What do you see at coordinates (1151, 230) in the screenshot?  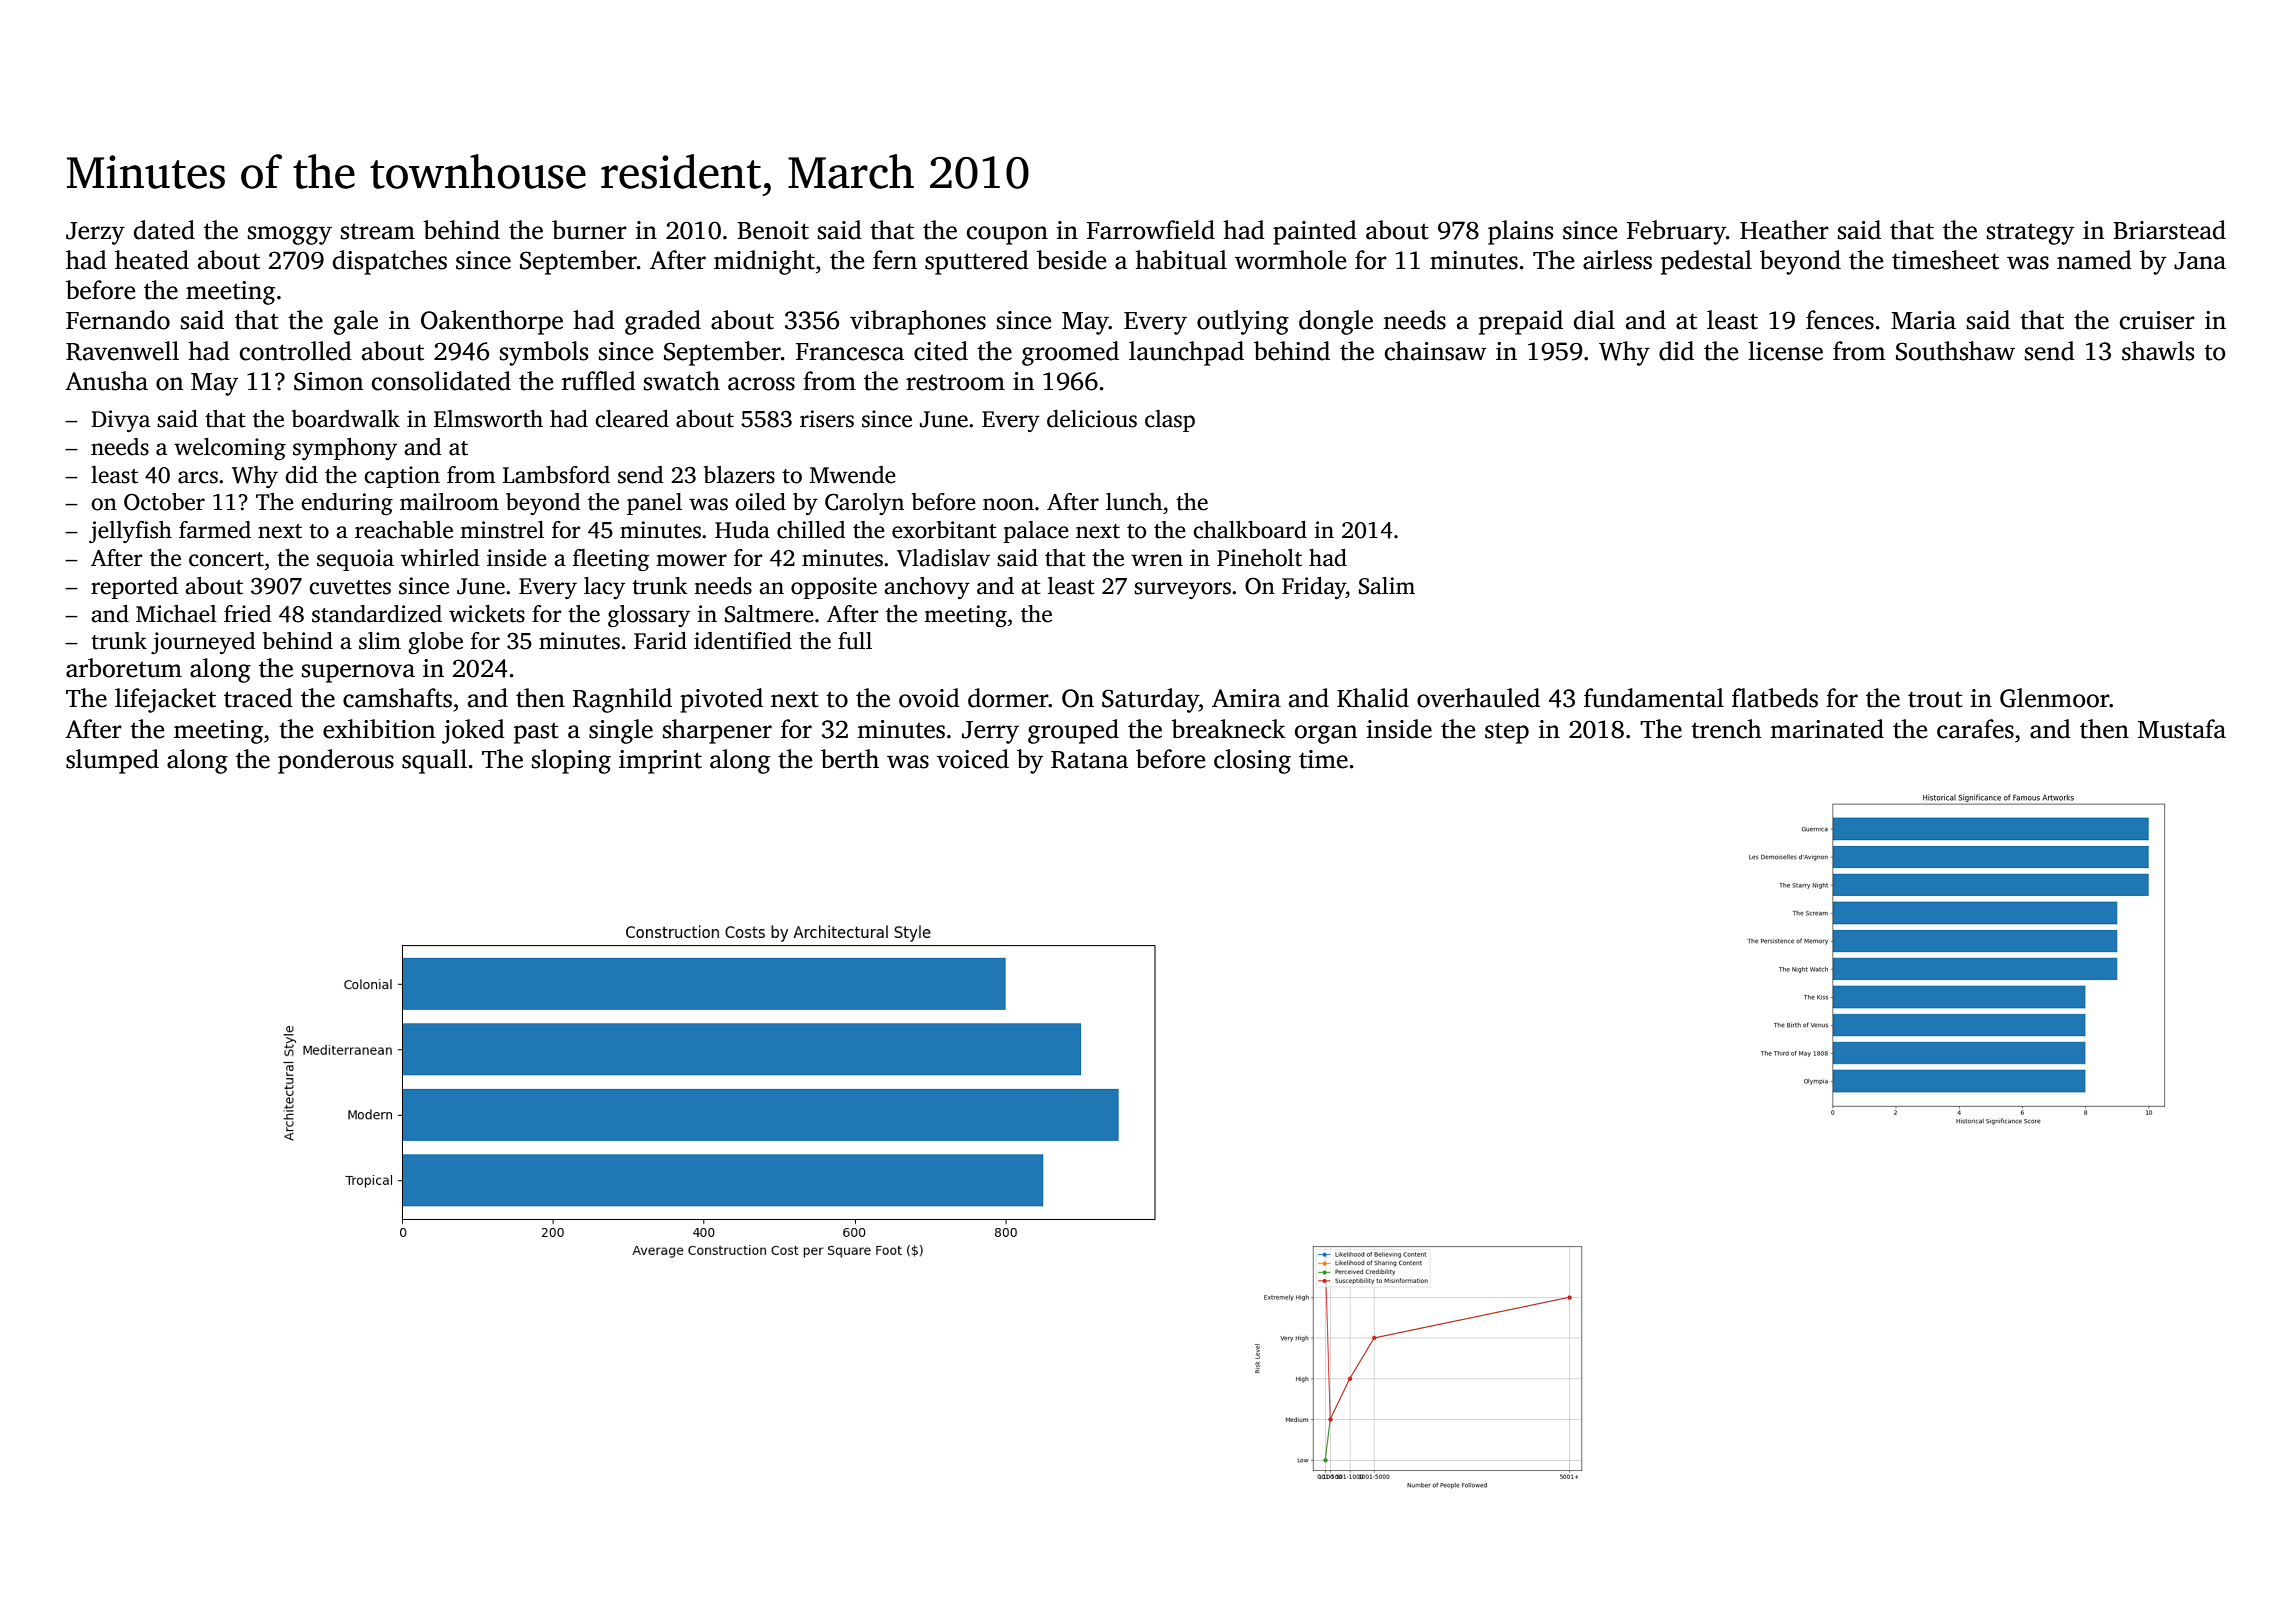 I see `Farrowfield` at bounding box center [1151, 230].
